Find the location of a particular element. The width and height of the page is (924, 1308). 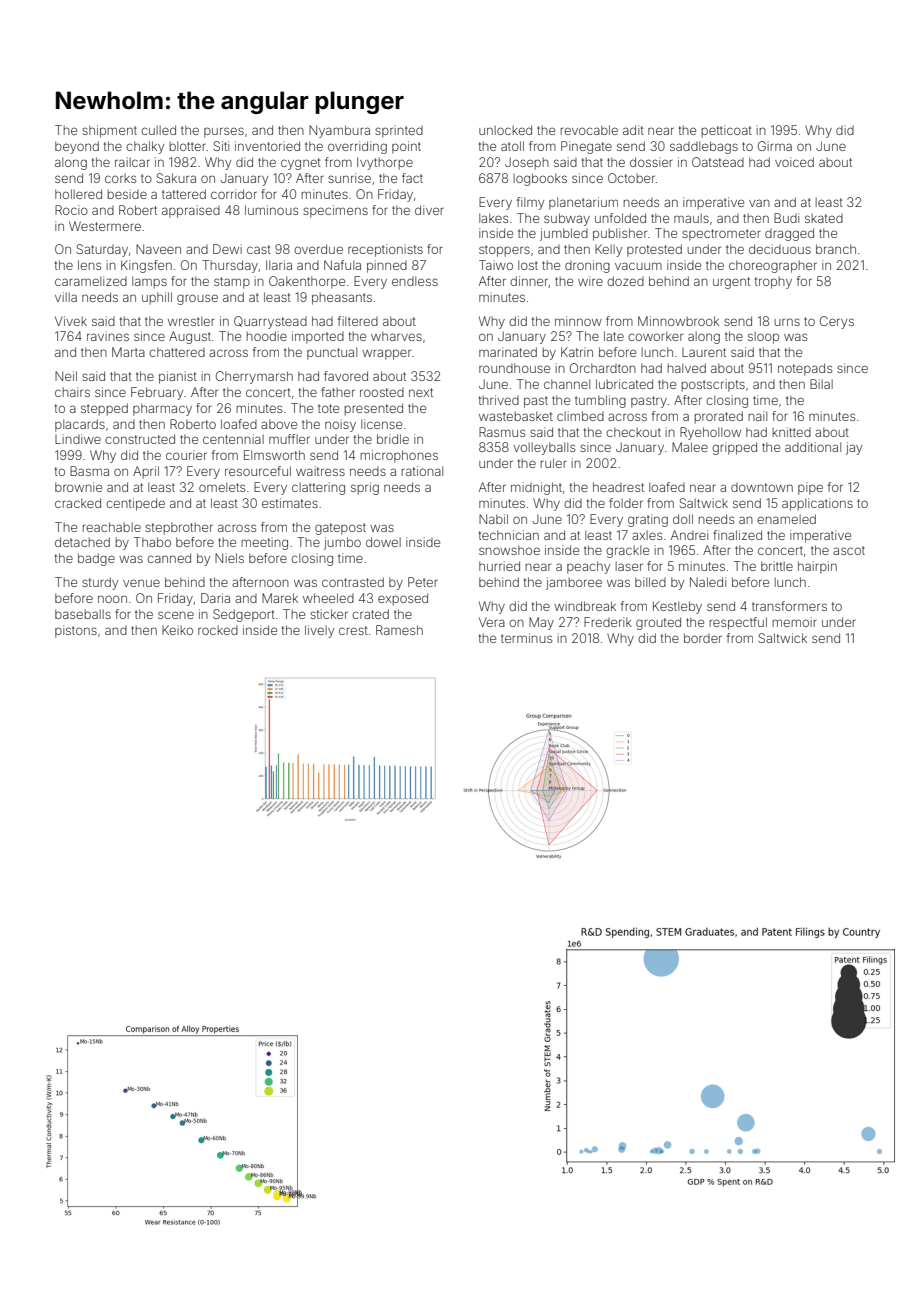

terminus is located at coordinates (526, 638).
